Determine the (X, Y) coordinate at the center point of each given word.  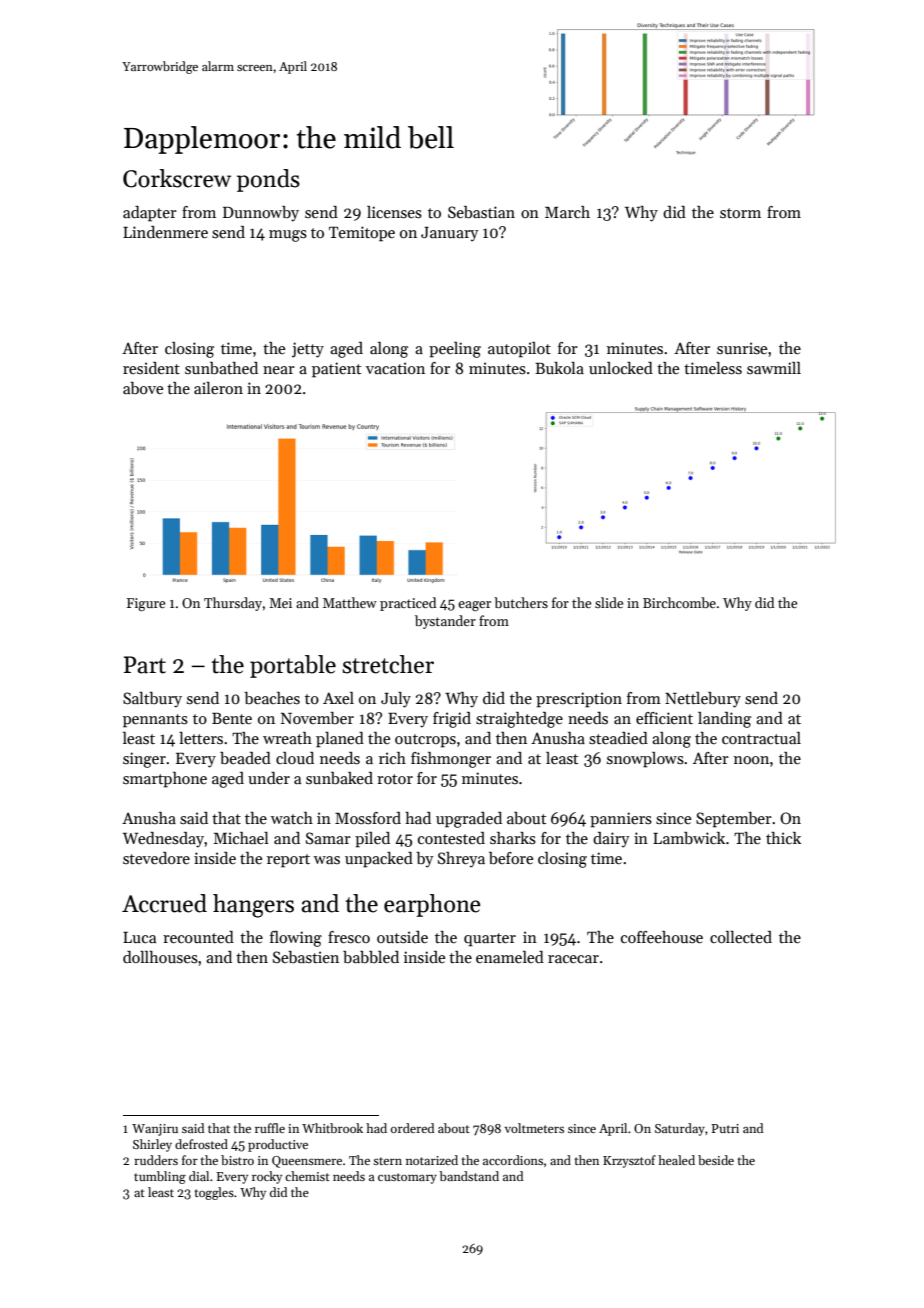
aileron (218, 388)
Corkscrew (177, 178)
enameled (510, 957)
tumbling (160, 1177)
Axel (338, 698)
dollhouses (160, 957)
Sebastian (481, 212)
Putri (725, 1128)
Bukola (559, 368)
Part (145, 665)
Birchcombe (679, 602)
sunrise (742, 348)
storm (740, 213)
